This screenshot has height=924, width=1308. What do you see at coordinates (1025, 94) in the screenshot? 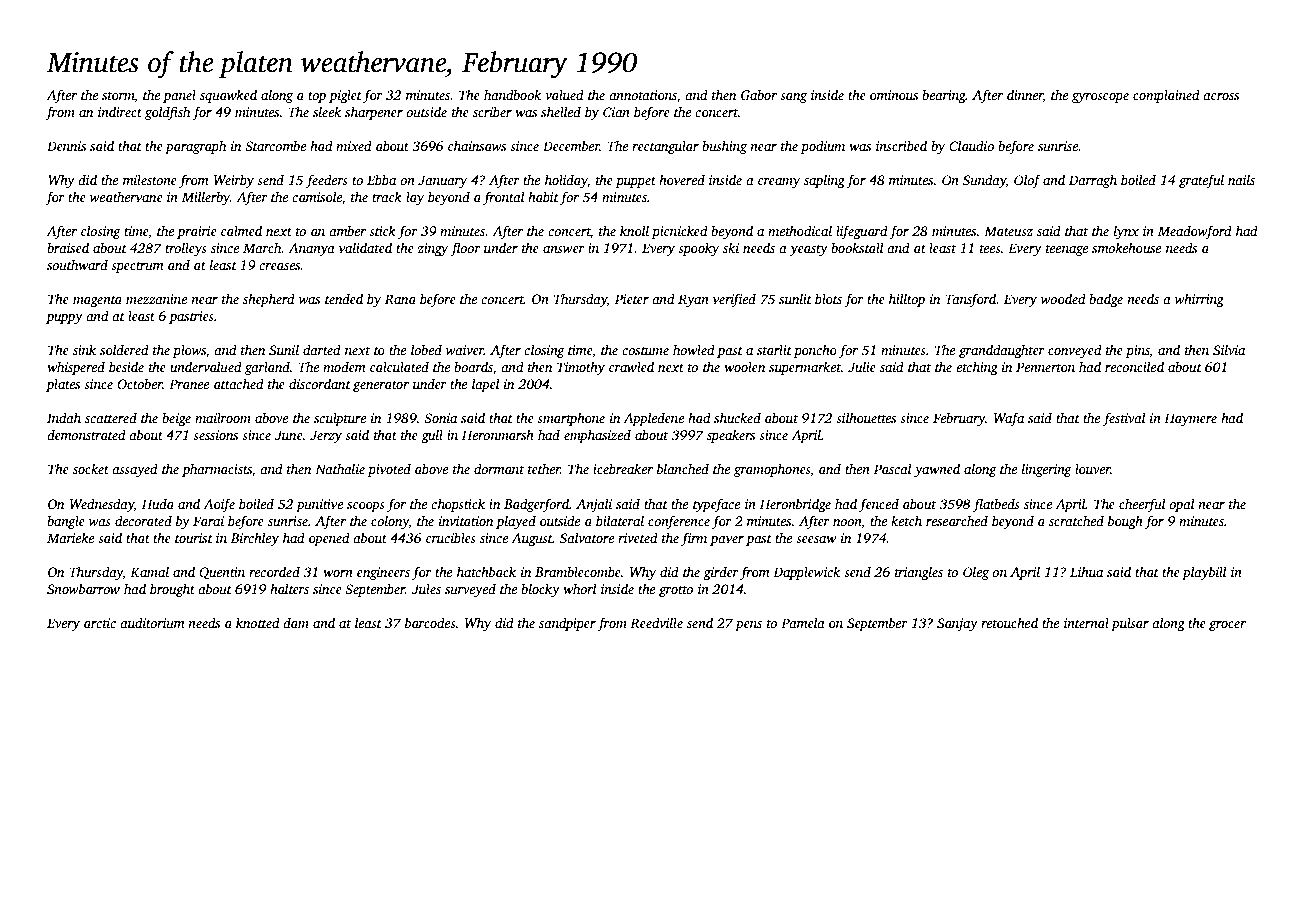
I see `dinner` at bounding box center [1025, 94].
